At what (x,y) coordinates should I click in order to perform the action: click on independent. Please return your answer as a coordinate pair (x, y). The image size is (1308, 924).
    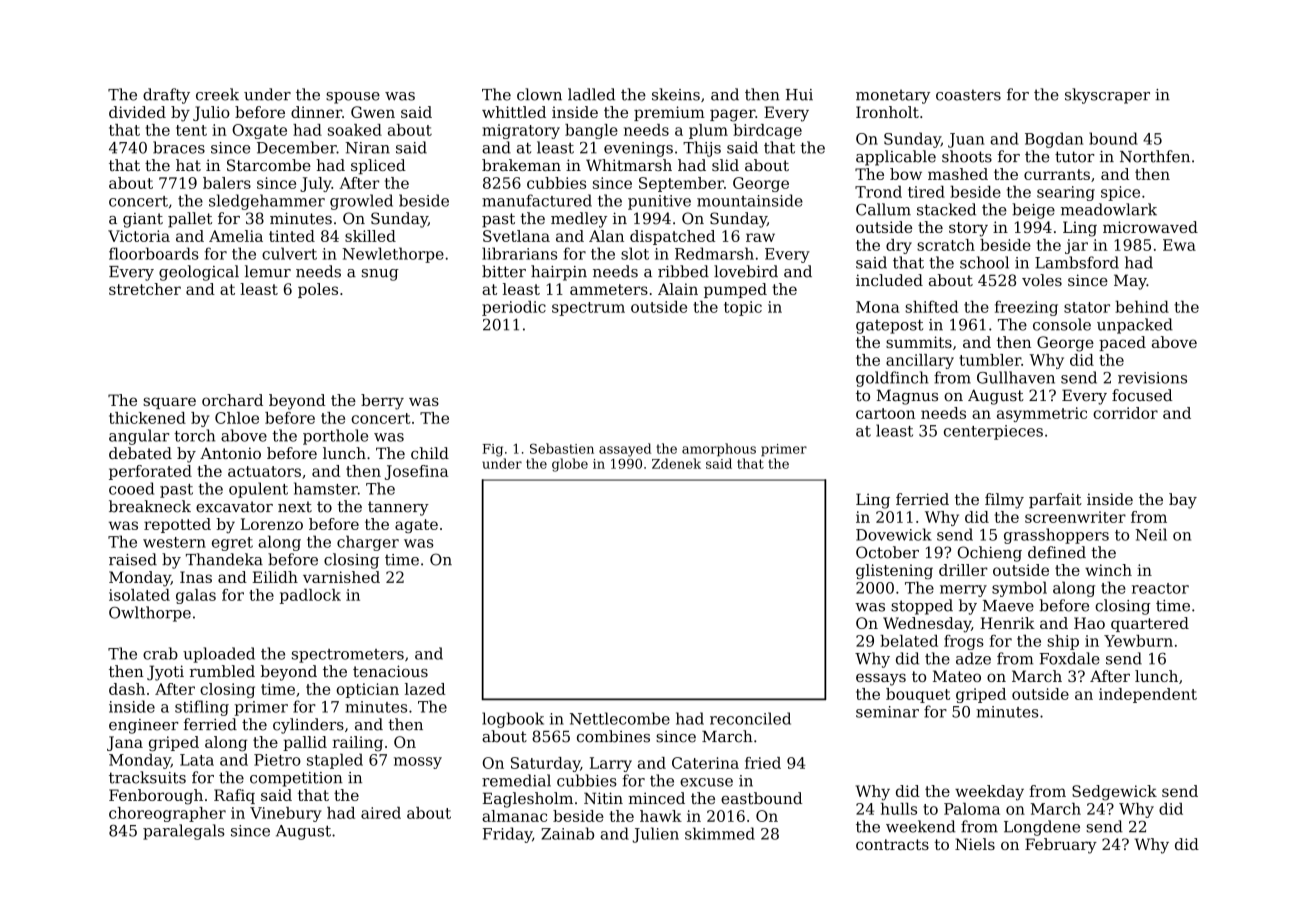
    Looking at the image, I should click on (1148, 695).
